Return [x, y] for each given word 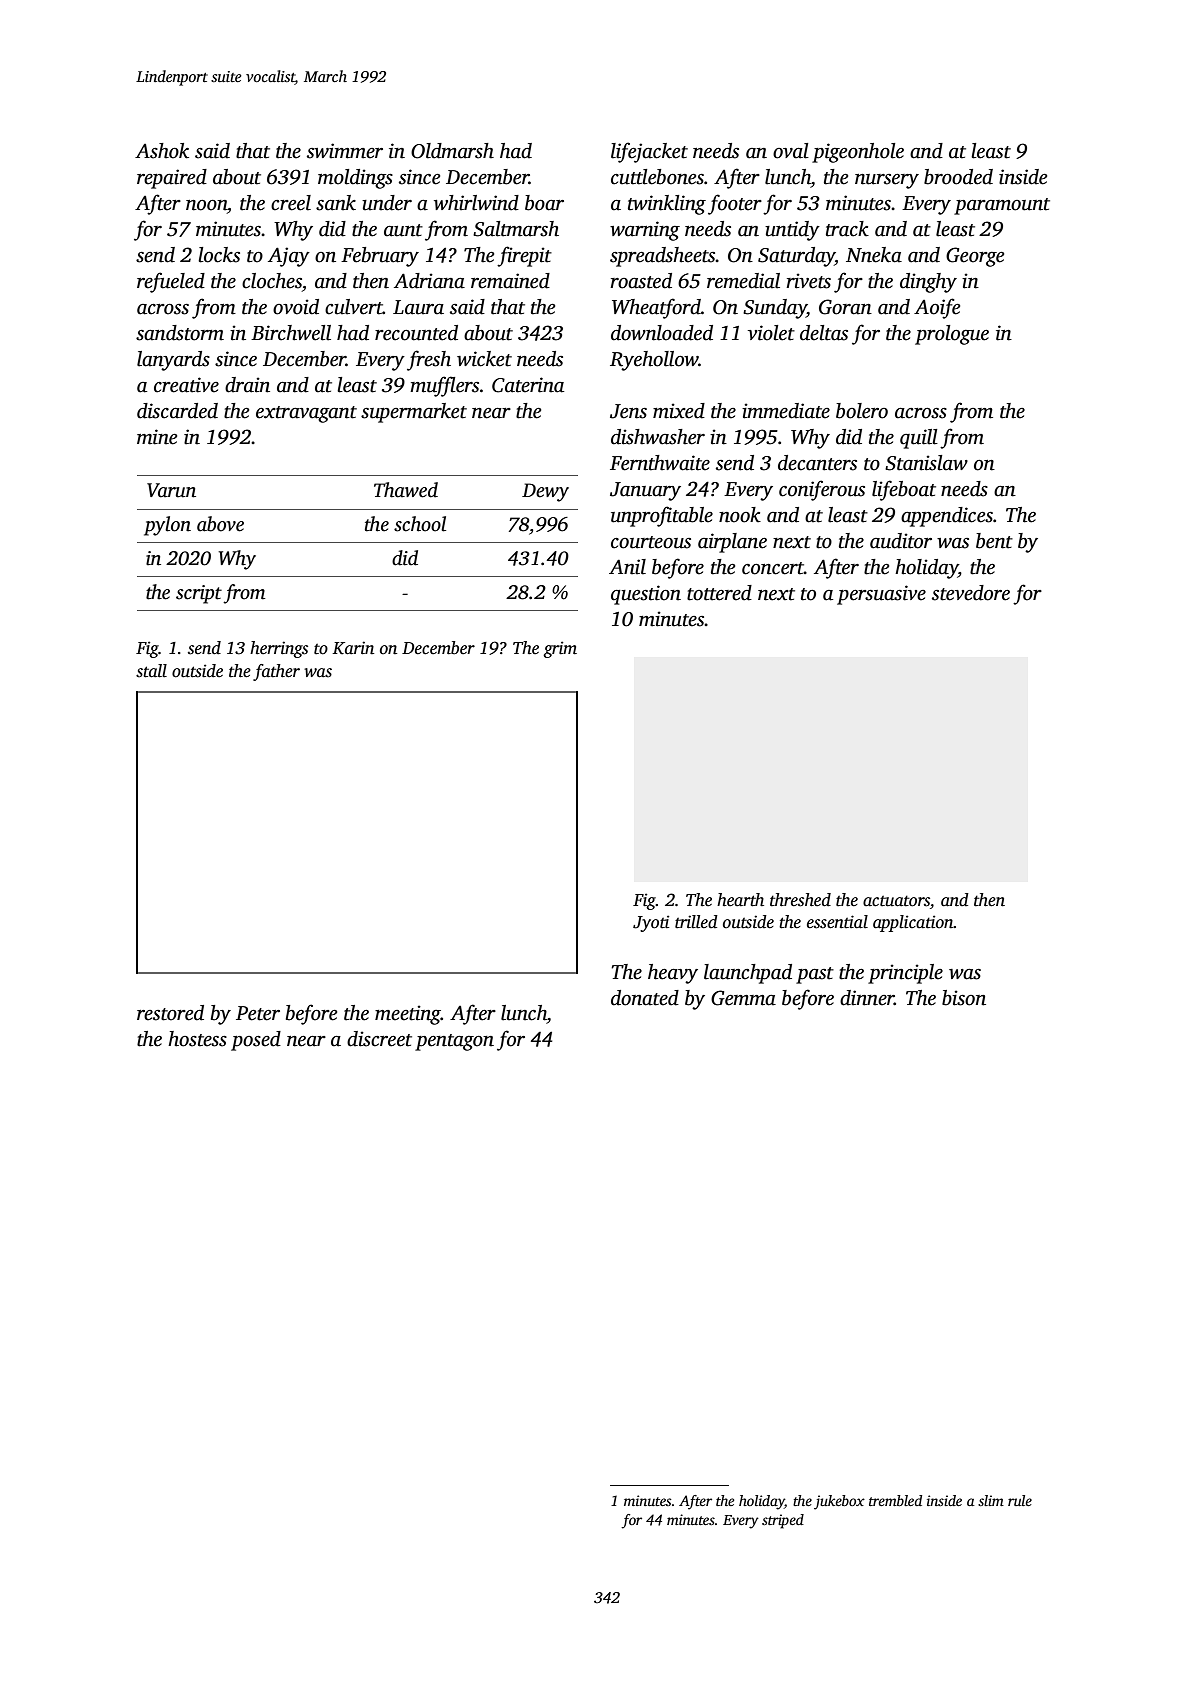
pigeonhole [858, 153]
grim [560, 649]
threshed [800, 900]
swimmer [345, 151]
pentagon [454, 1042]
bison [964, 998]
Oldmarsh [452, 151]
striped [783, 1521]
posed [256, 1041]
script [199, 594]
